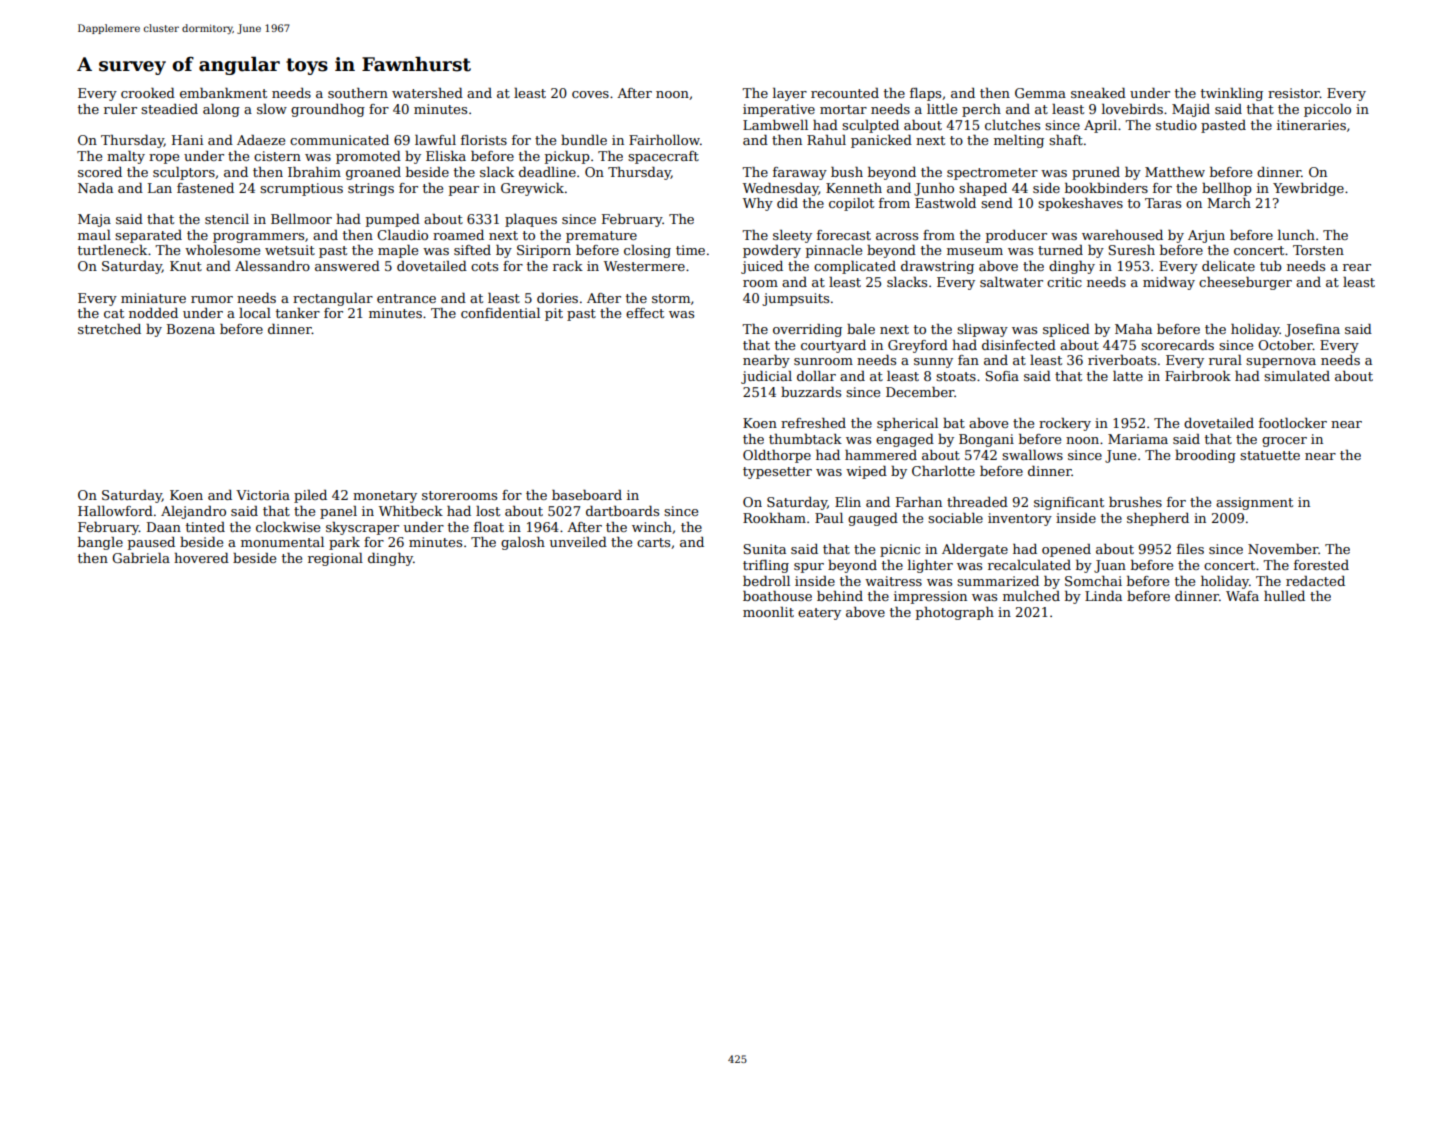  Describe the element at coordinates (766, 581) in the screenshot. I see `bedroll` at that location.
